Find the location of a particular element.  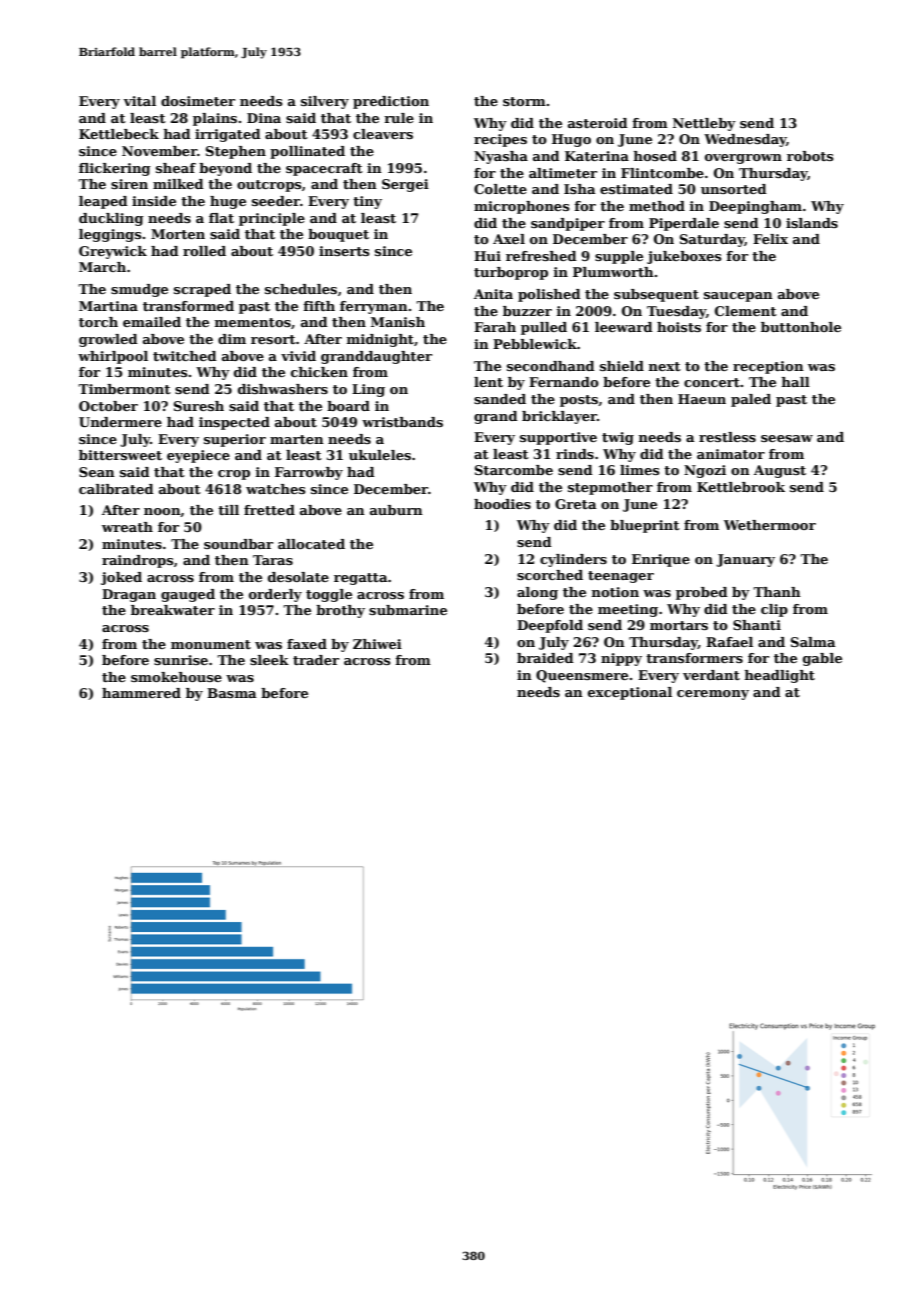

recipes is located at coordinates (500, 140).
